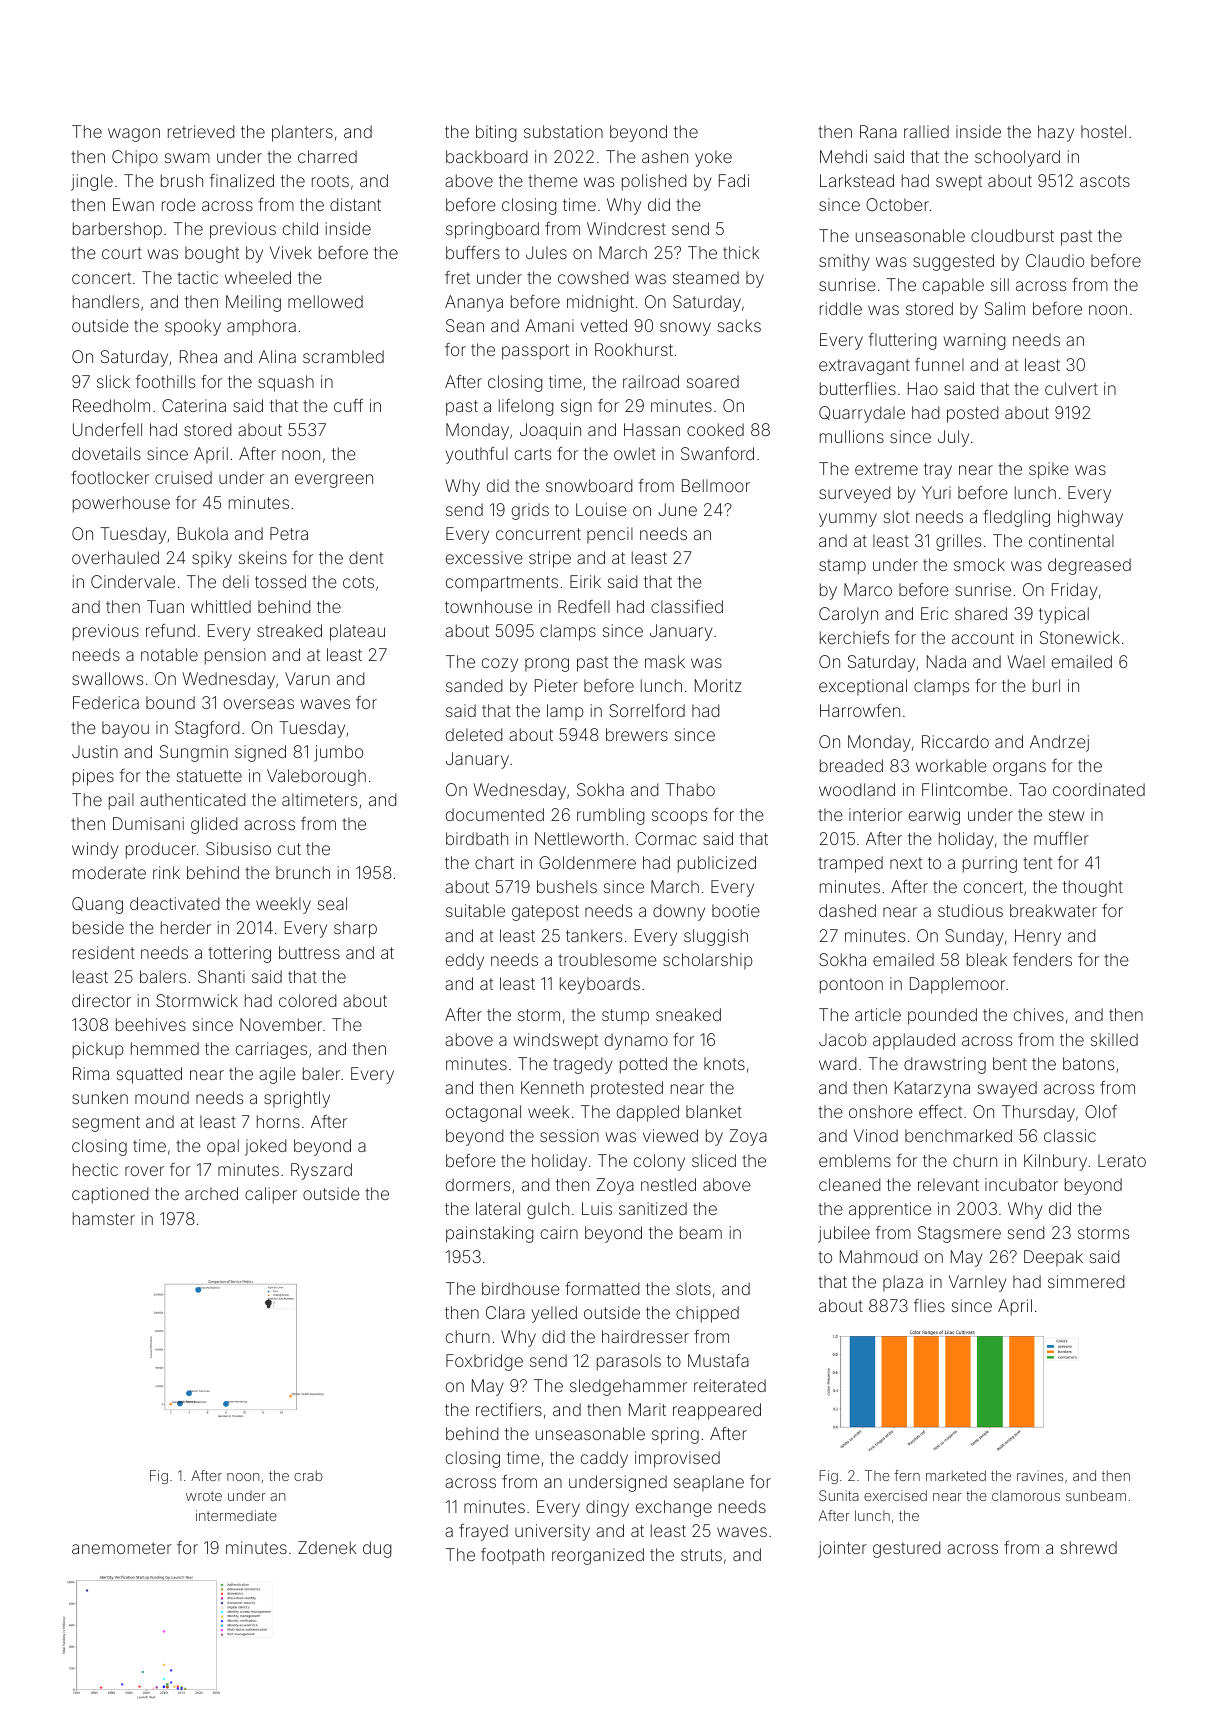 The height and width of the page is (1724, 1219). Describe the element at coordinates (1056, 133) in the page. I see `hazy` at that location.
